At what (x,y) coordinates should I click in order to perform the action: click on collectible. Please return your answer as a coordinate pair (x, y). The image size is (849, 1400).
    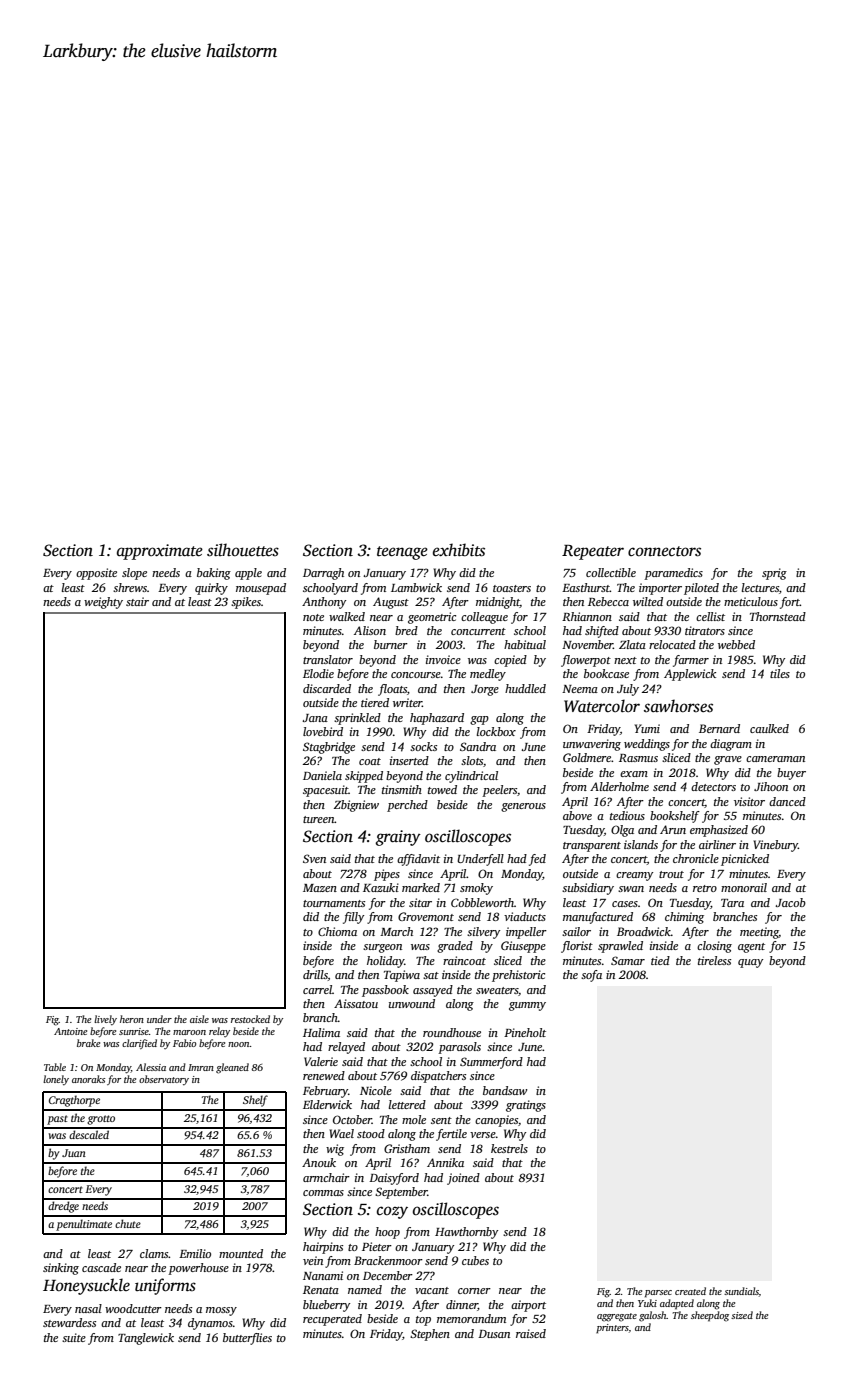
    Looking at the image, I should click on (611, 572).
